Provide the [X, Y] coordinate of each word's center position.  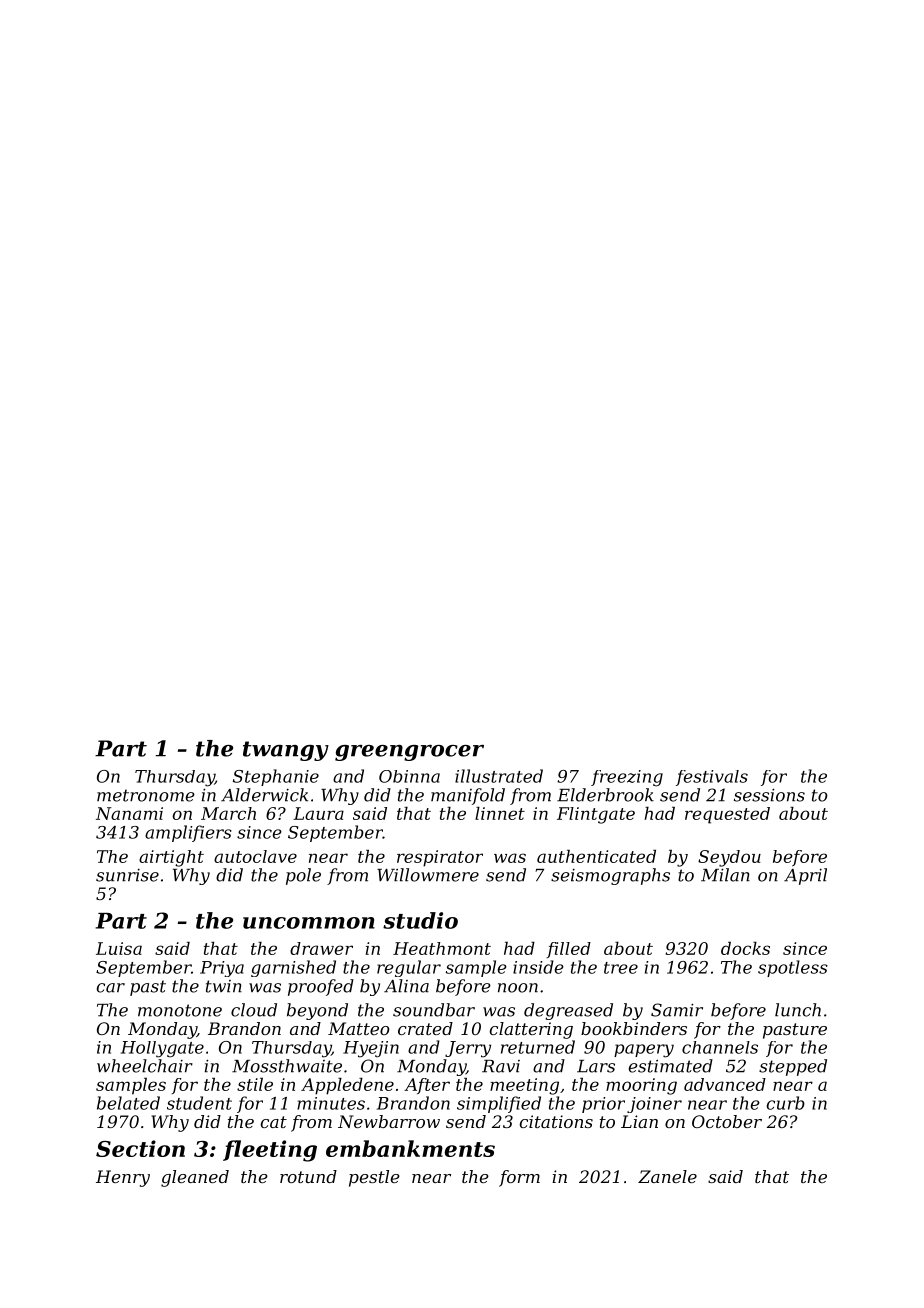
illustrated [499, 776]
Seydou [729, 858]
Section [140, 1148]
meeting [524, 1086]
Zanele [667, 1176]
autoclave [255, 856]
